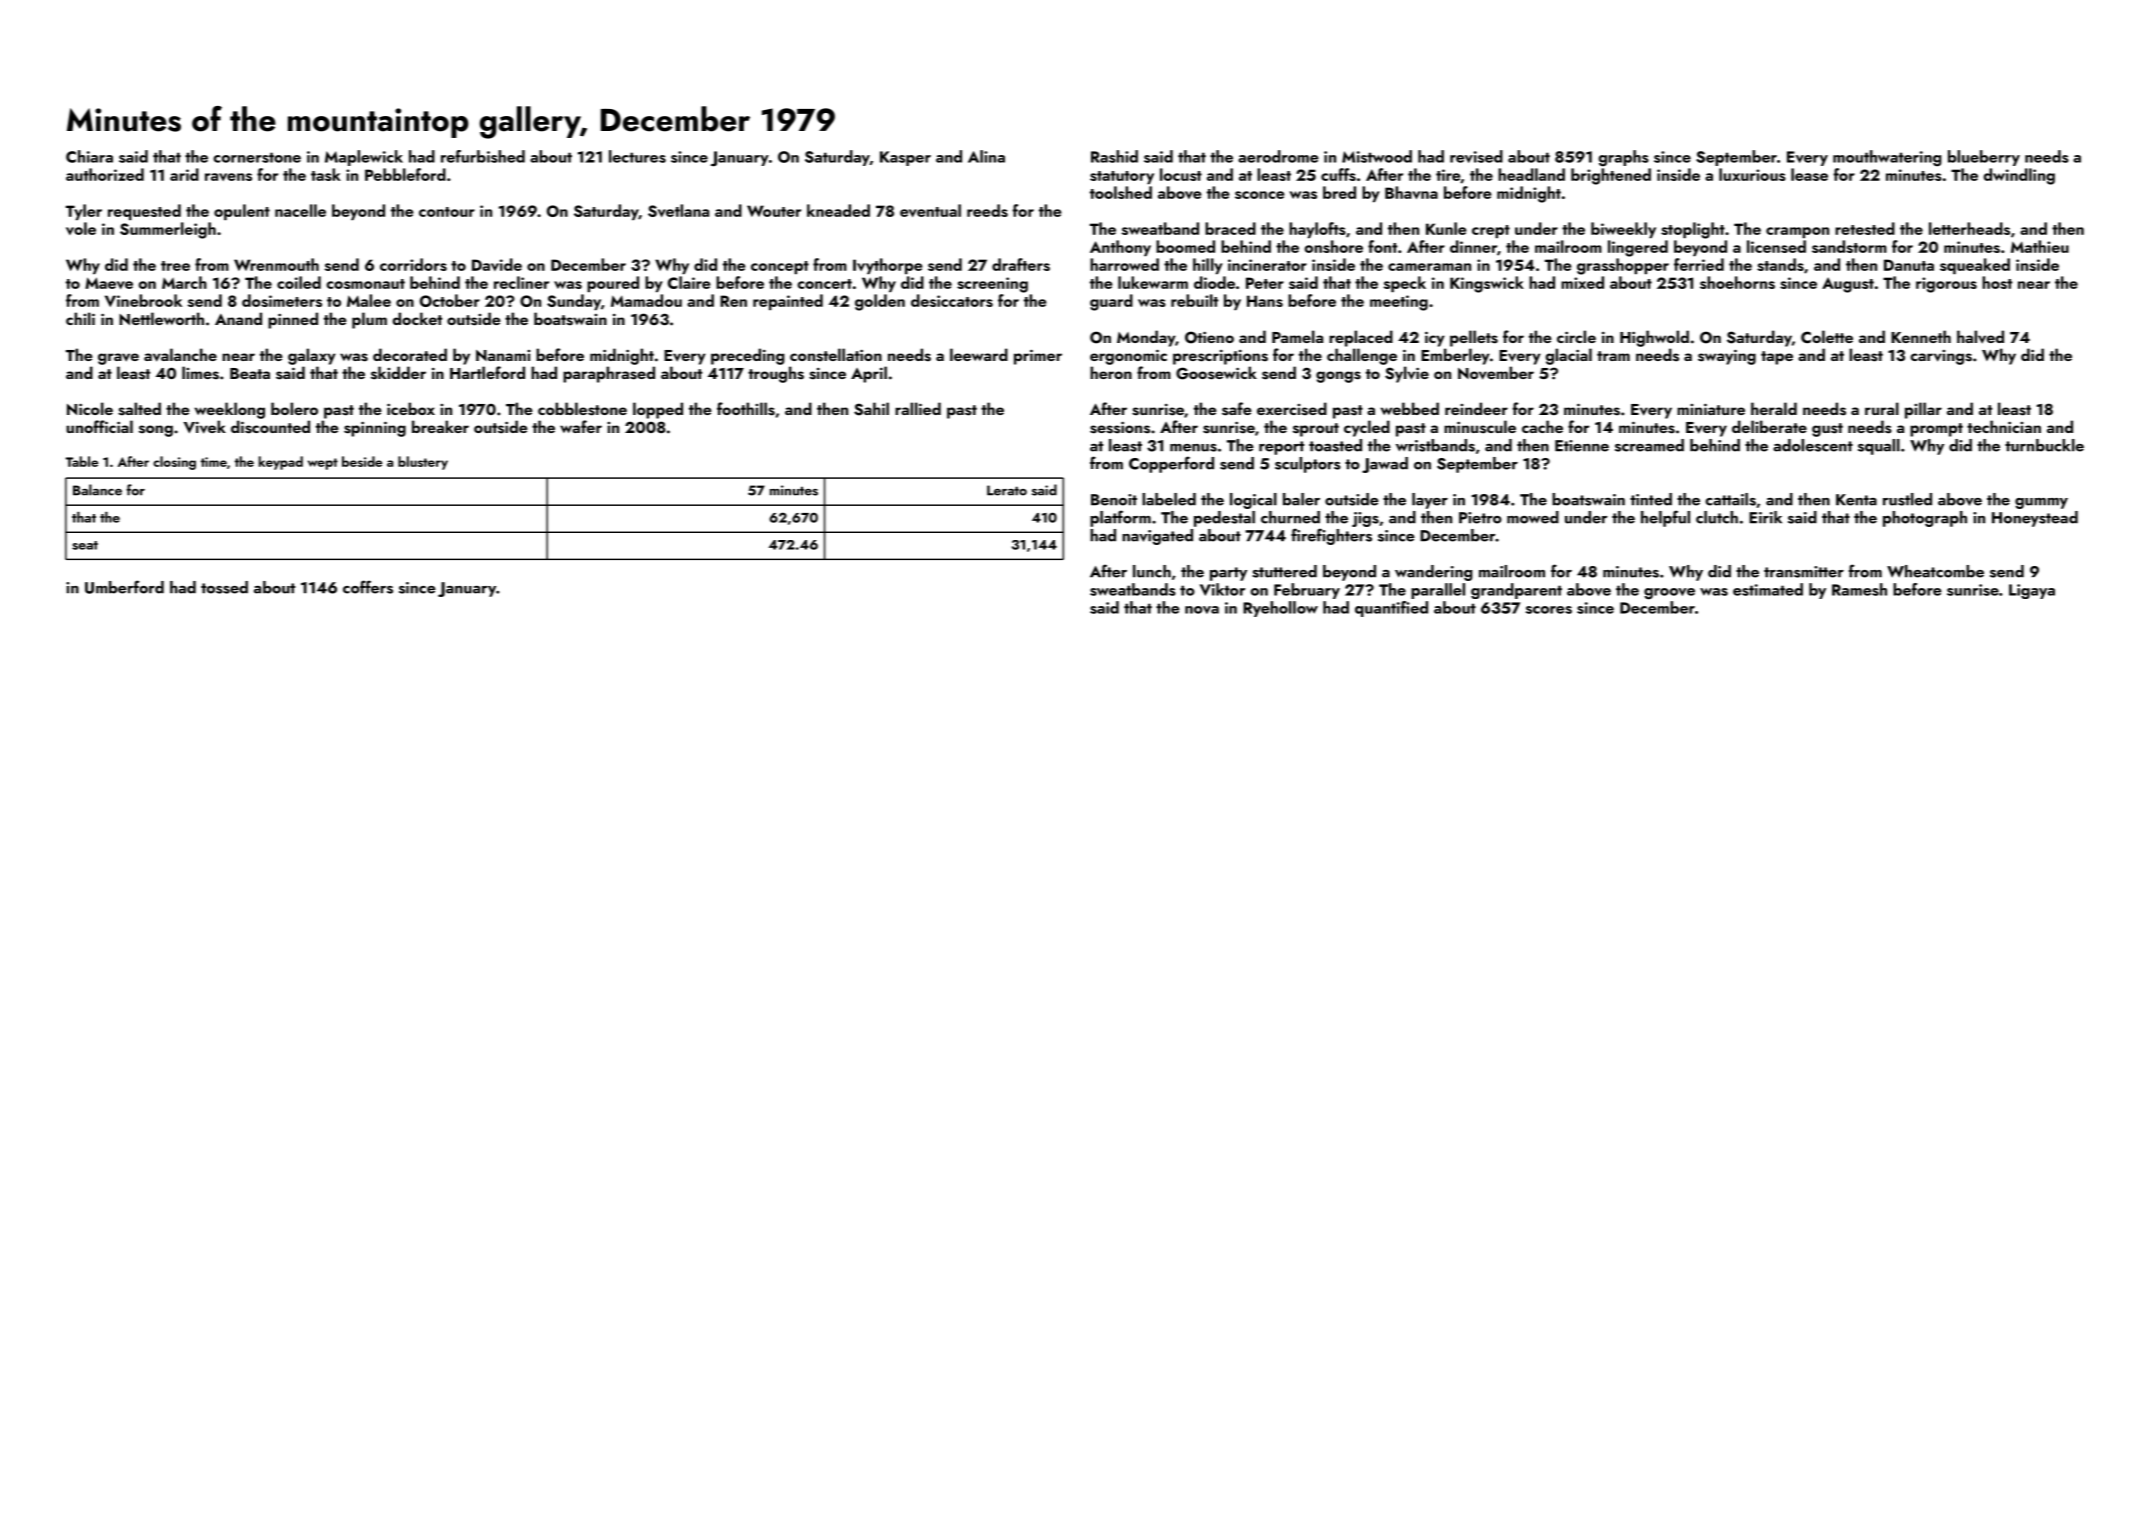 The height and width of the page is (1522, 2153). I want to click on Colette, so click(1827, 336).
